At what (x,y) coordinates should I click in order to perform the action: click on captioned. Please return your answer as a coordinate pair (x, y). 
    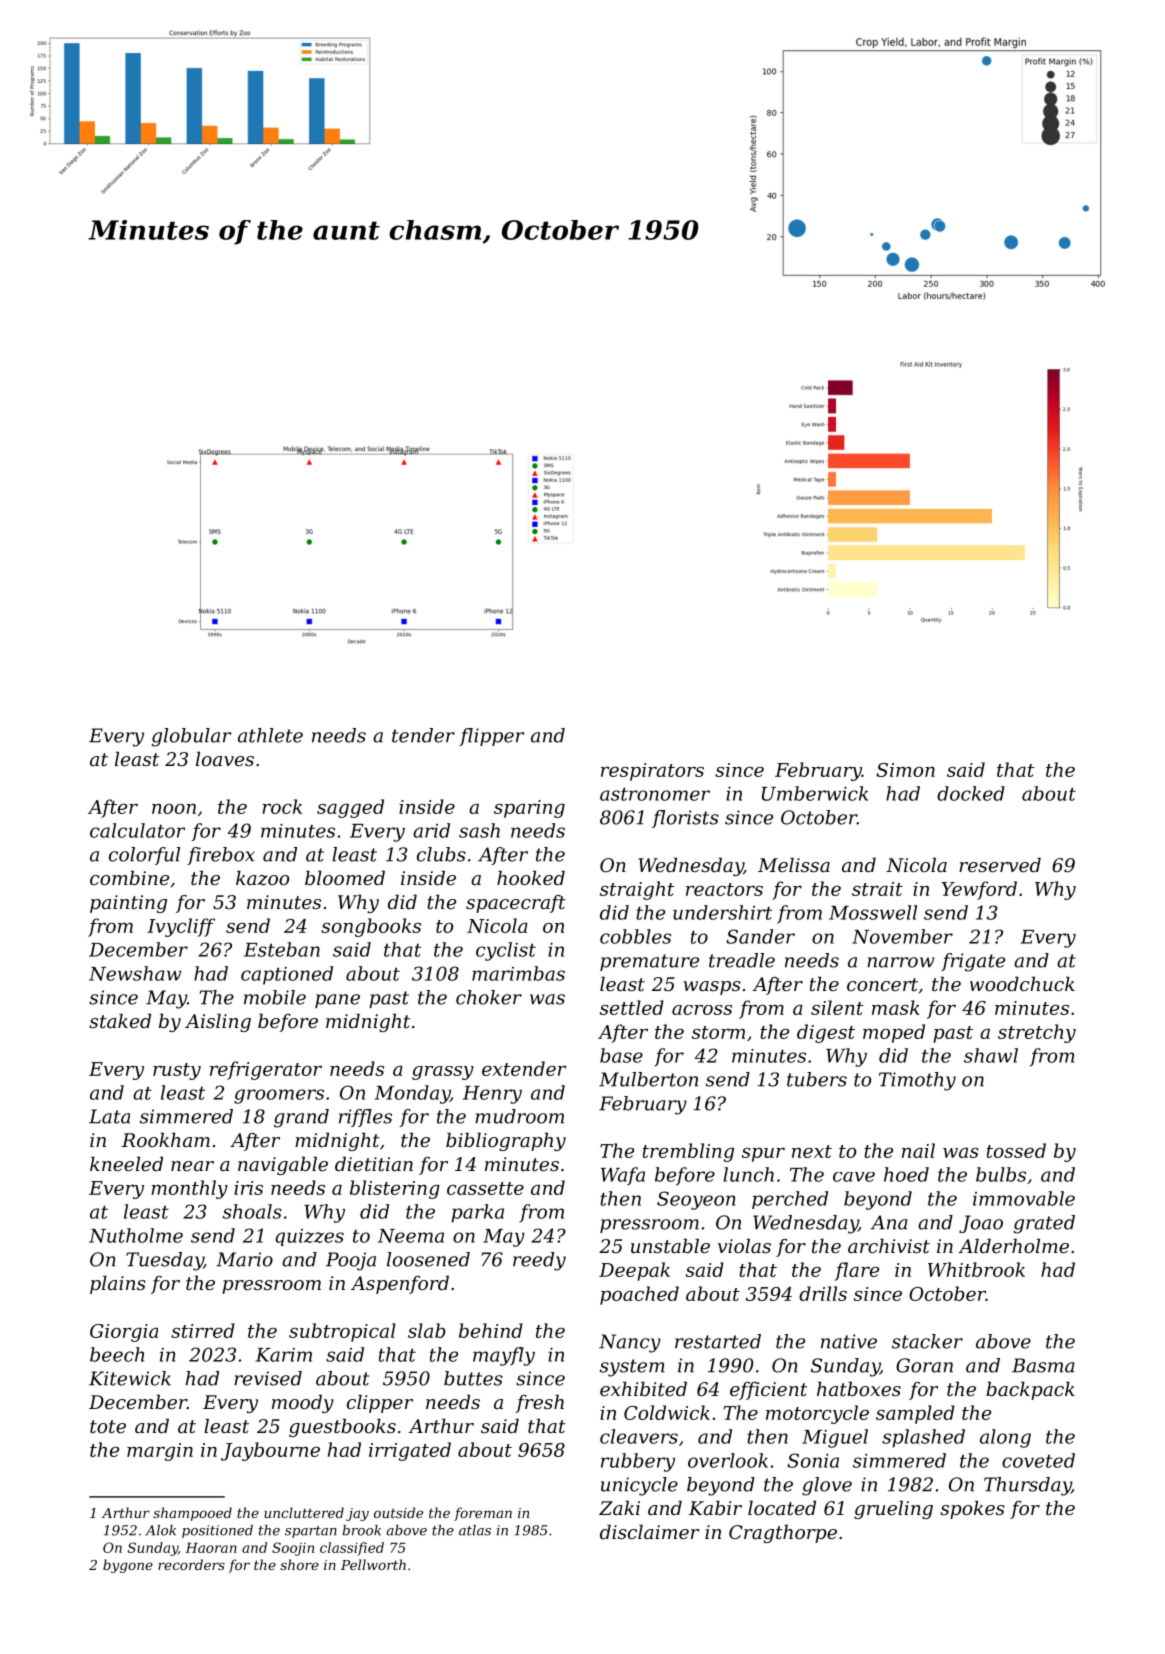
    Looking at the image, I should click on (287, 975).
